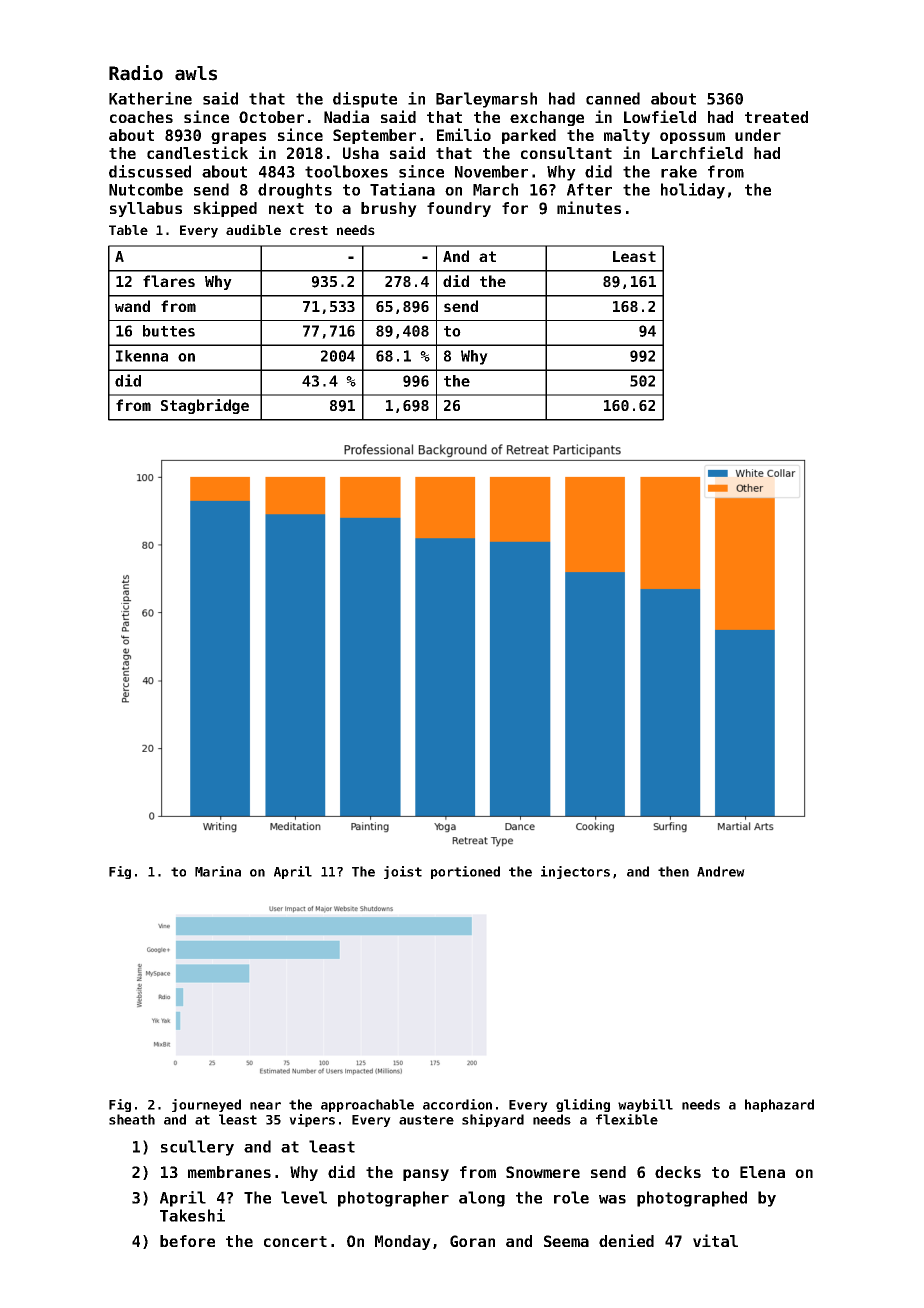  What do you see at coordinates (169, 331) in the page?
I see `buttes` at bounding box center [169, 331].
